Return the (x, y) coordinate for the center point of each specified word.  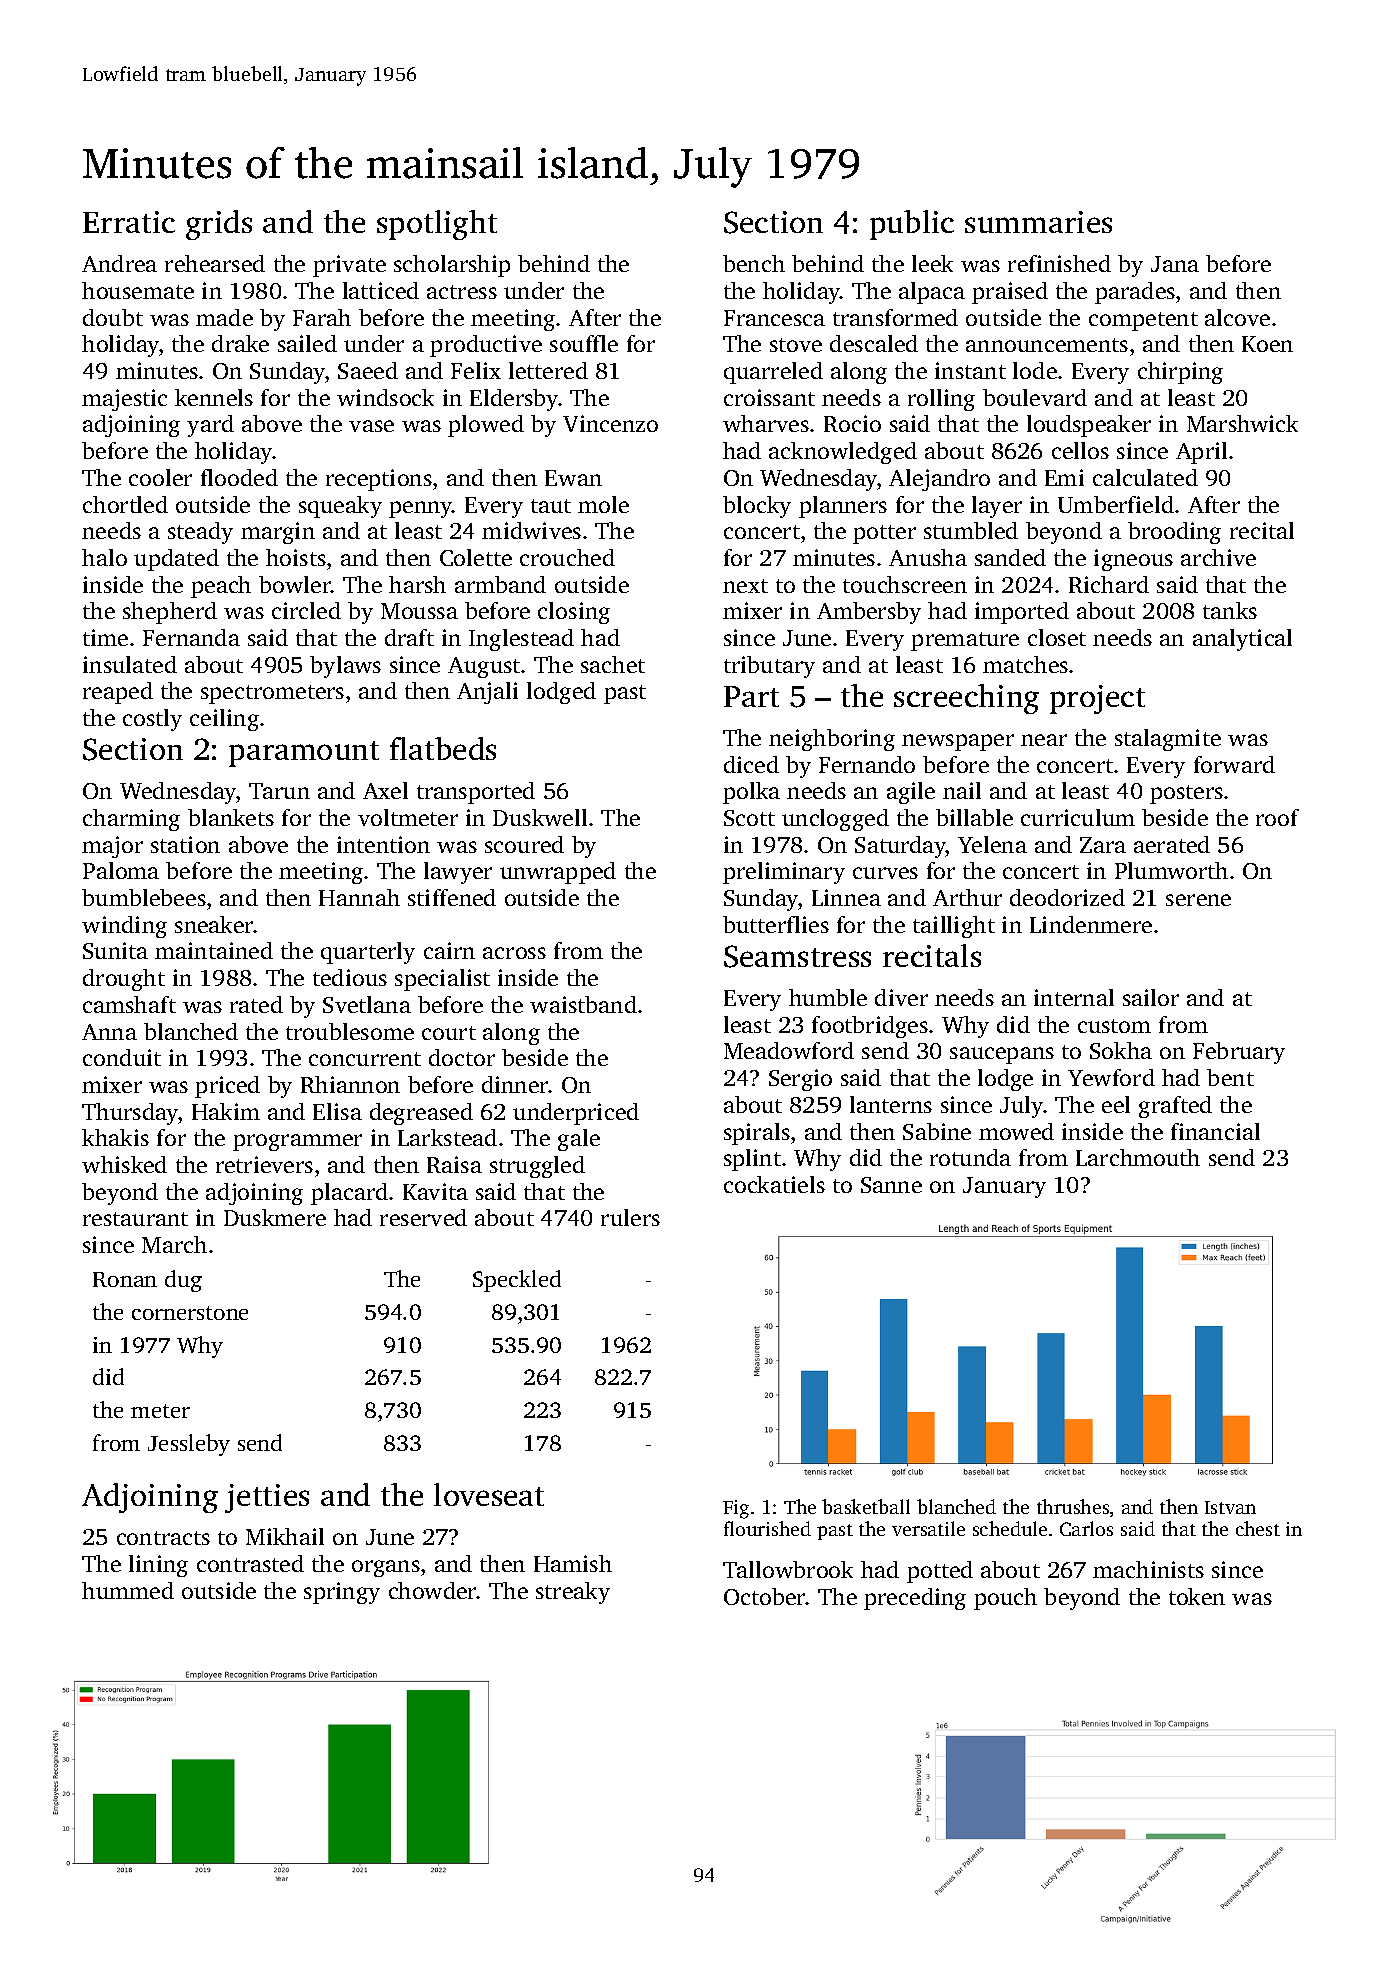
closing (574, 613)
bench (754, 263)
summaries (1038, 222)
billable (974, 817)
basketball (866, 1506)
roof (1277, 817)
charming (131, 820)
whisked (124, 1164)
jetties (267, 1498)
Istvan (1230, 1507)
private (349, 266)
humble (828, 997)
